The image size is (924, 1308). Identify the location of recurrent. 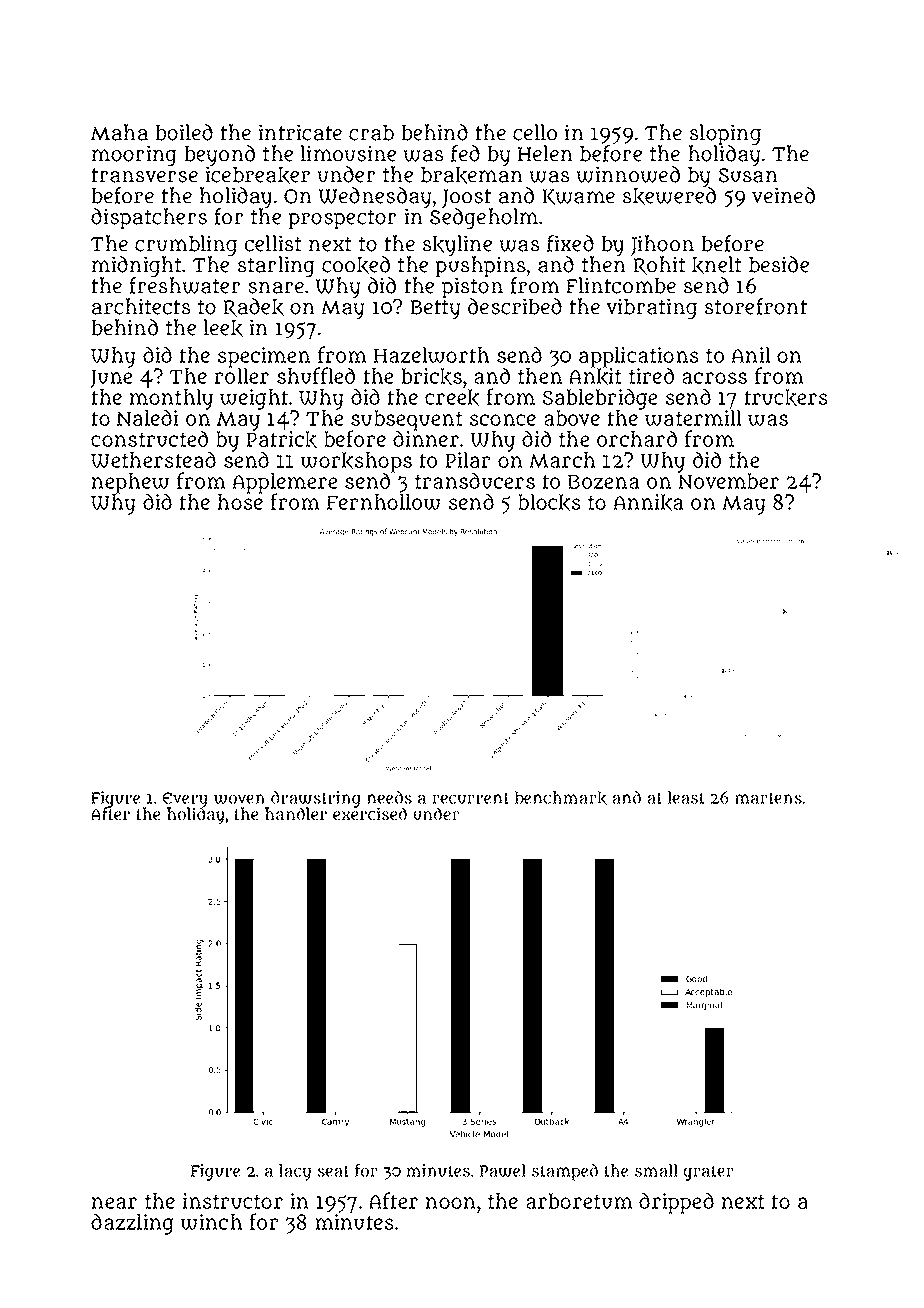
(471, 798).
